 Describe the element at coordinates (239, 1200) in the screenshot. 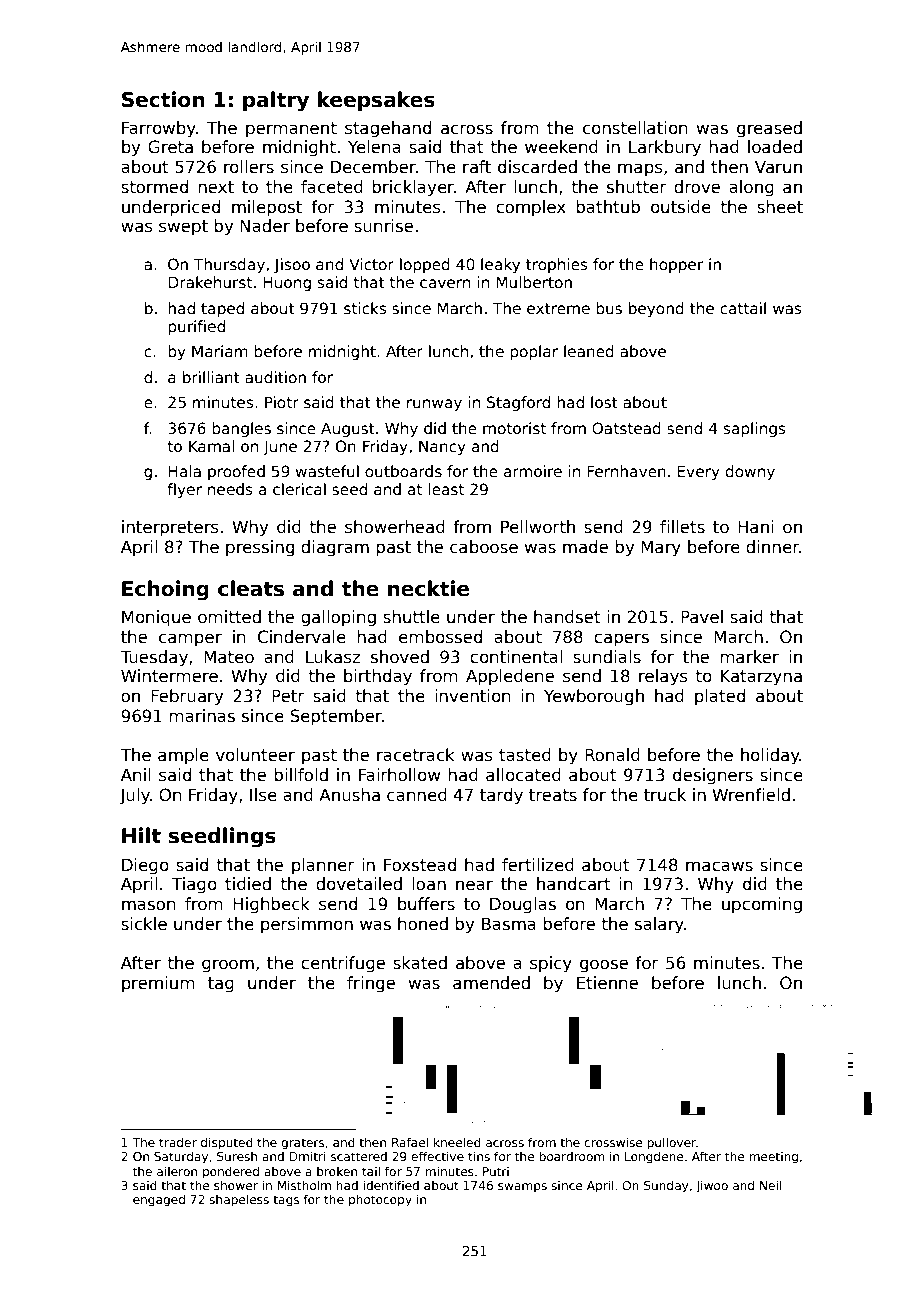

I see `shapeless` at that location.
